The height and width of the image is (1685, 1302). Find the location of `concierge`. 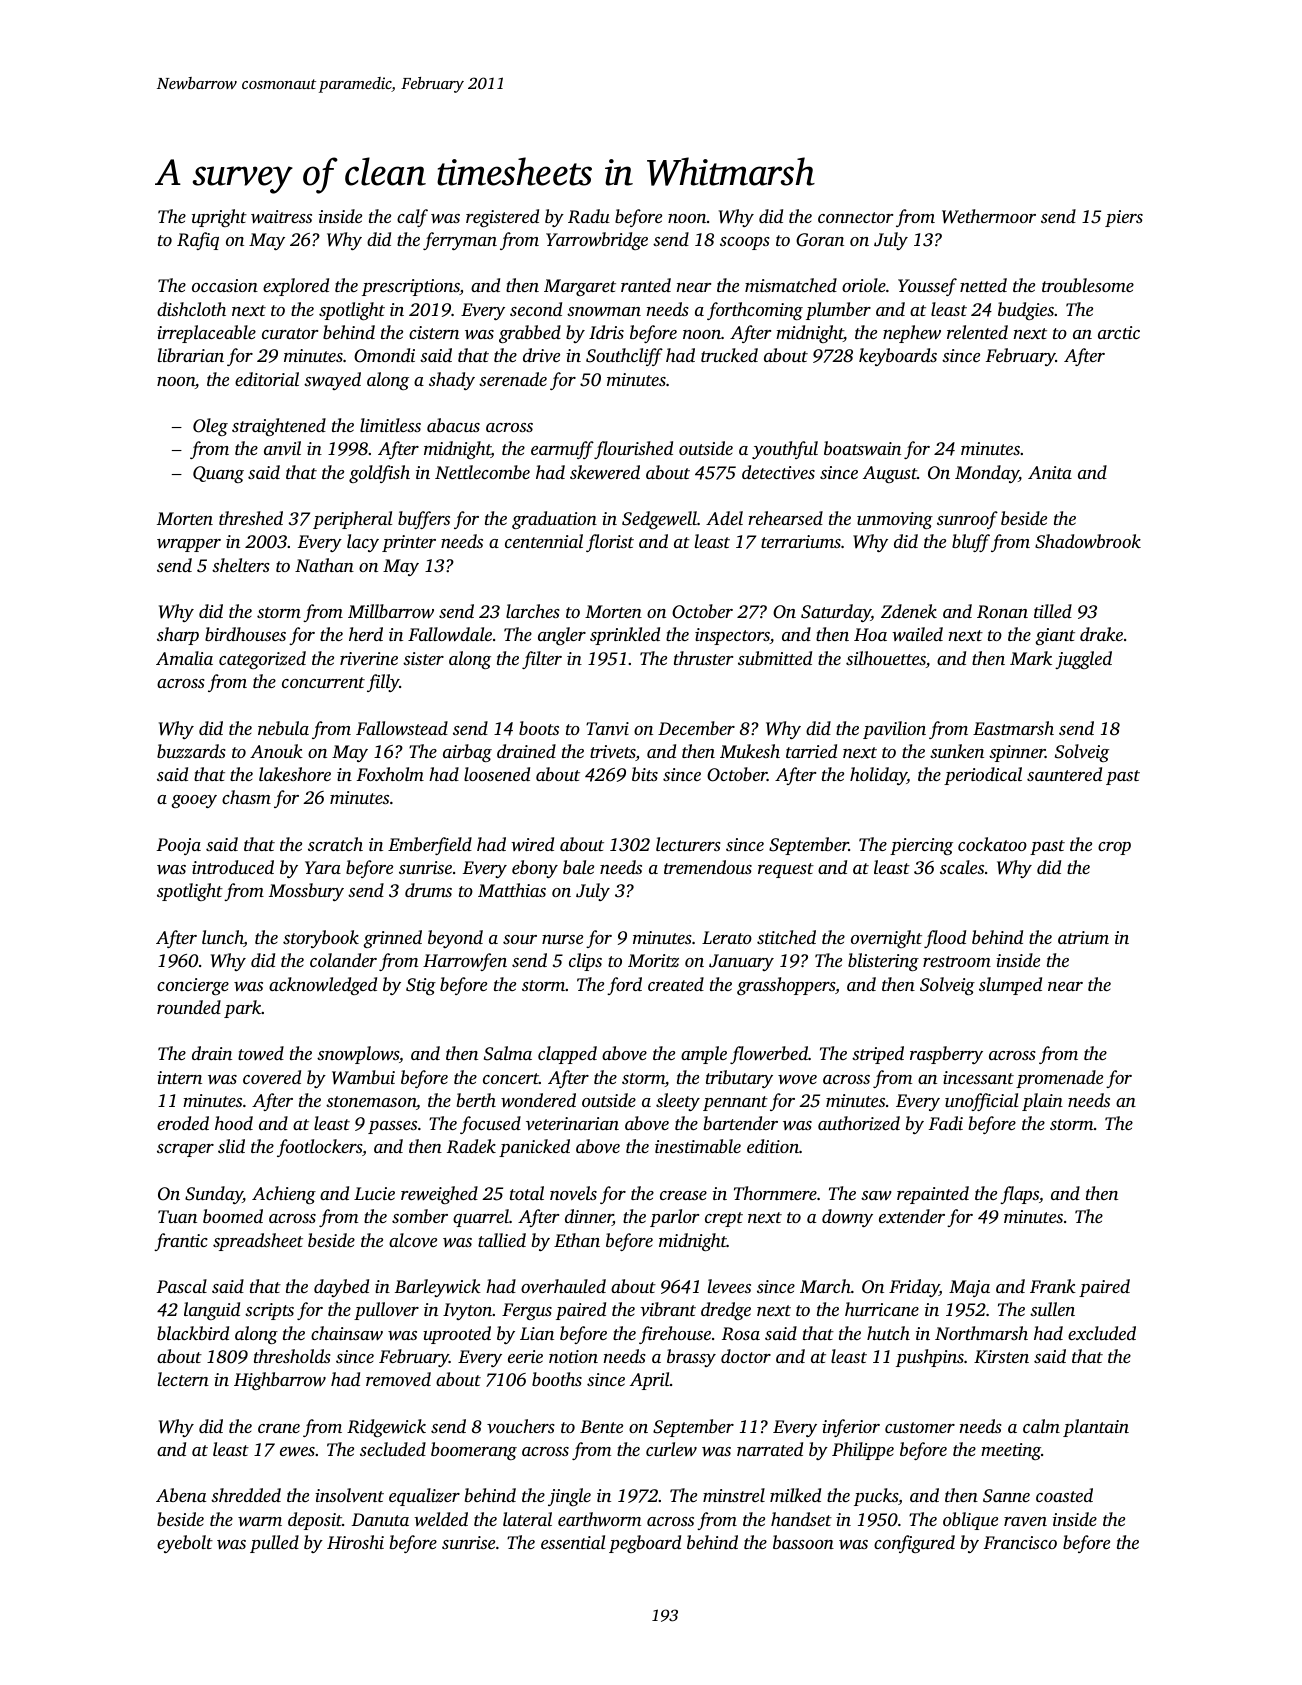

concierge is located at coordinates (193, 986).
